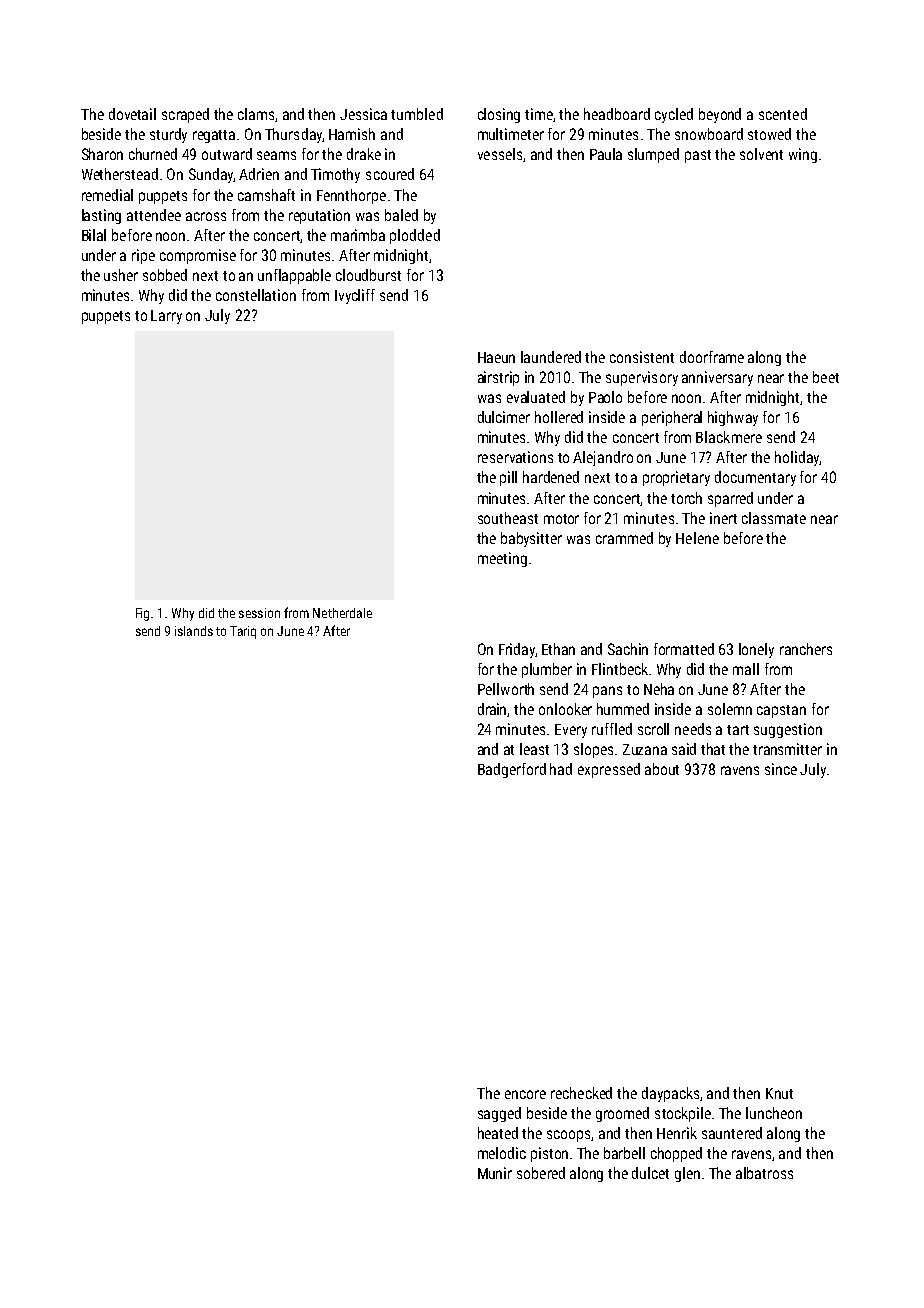 This page has width=924, height=1308. I want to click on dulcimer, so click(504, 417).
